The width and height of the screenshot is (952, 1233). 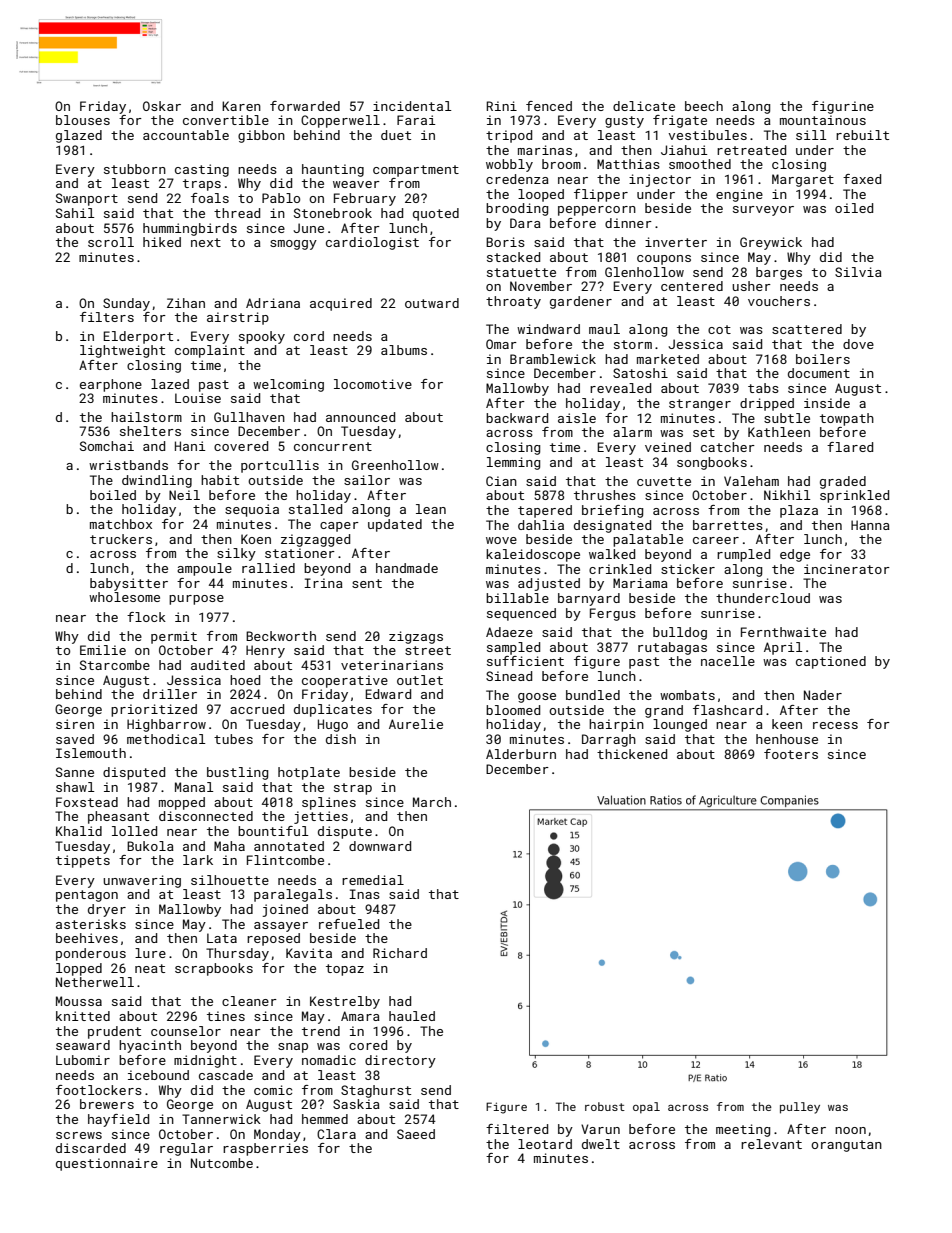 I want to click on Clara, so click(x=336, y=1134).
